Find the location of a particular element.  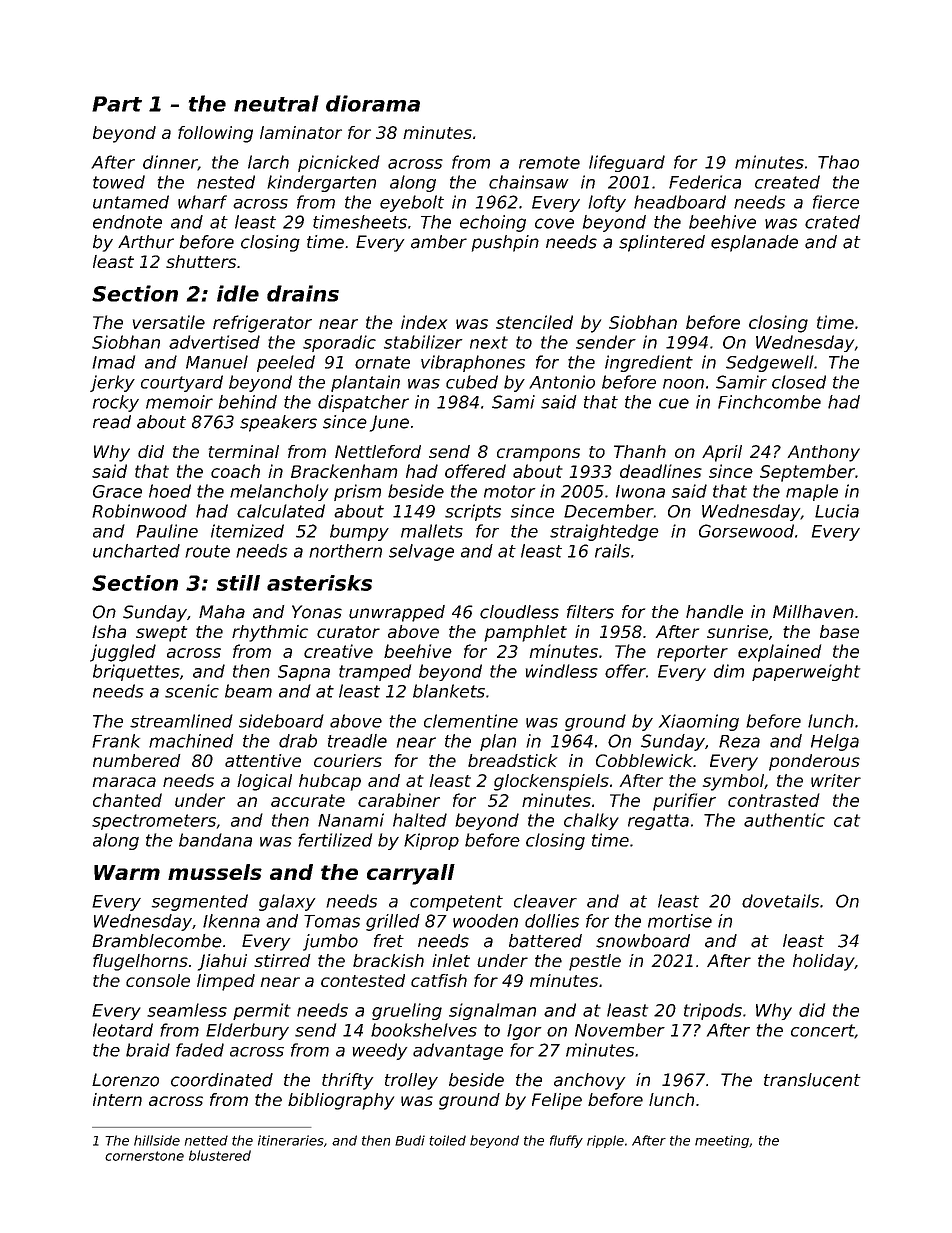

kindergarten is located at coordinates (321, 183).
